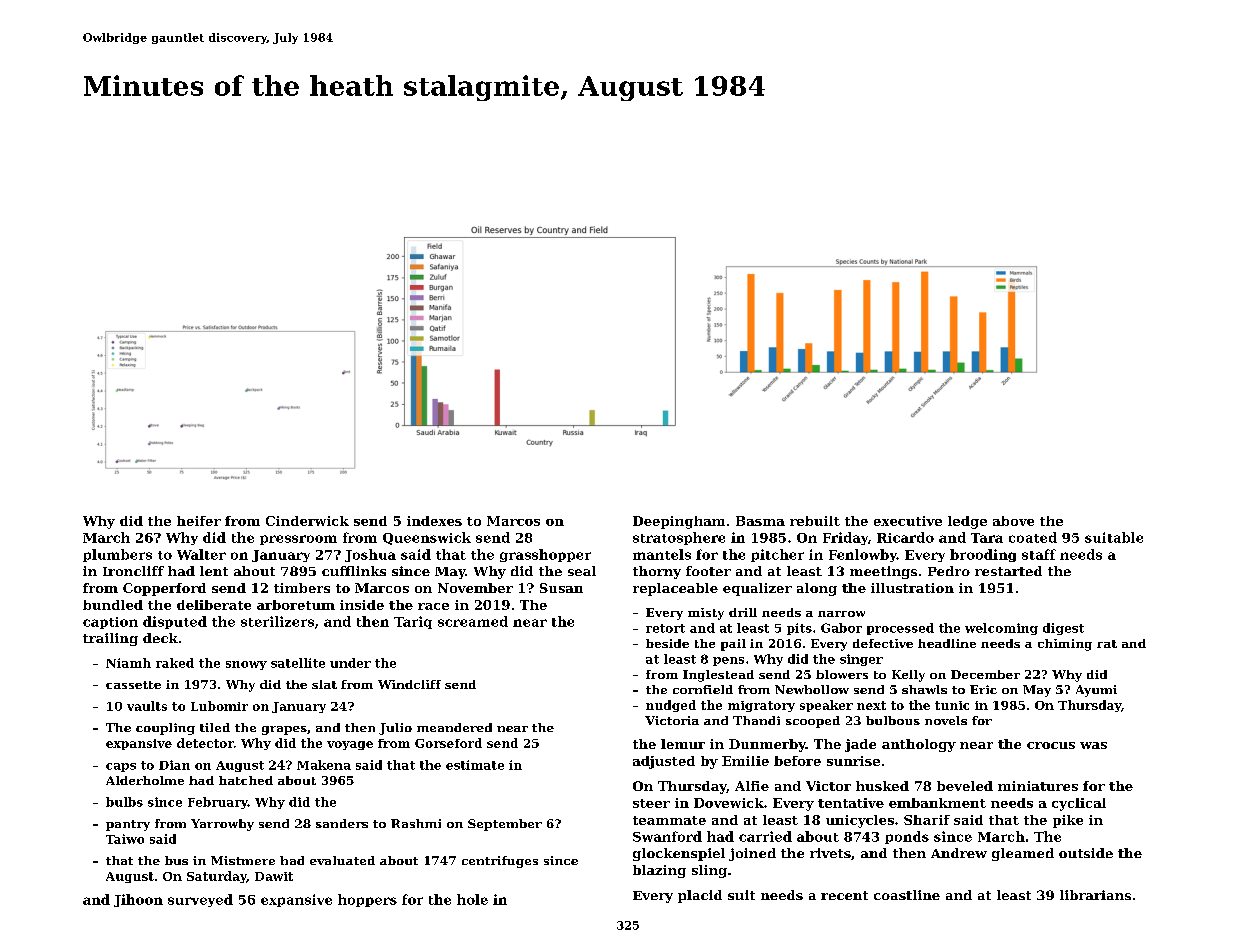 Image resolution: width=1233 pixels, height=952 pixels. What do you see at coordinates (199, 521) in the screenshot?
I see `heifer` at bounding box center [199, 521].
